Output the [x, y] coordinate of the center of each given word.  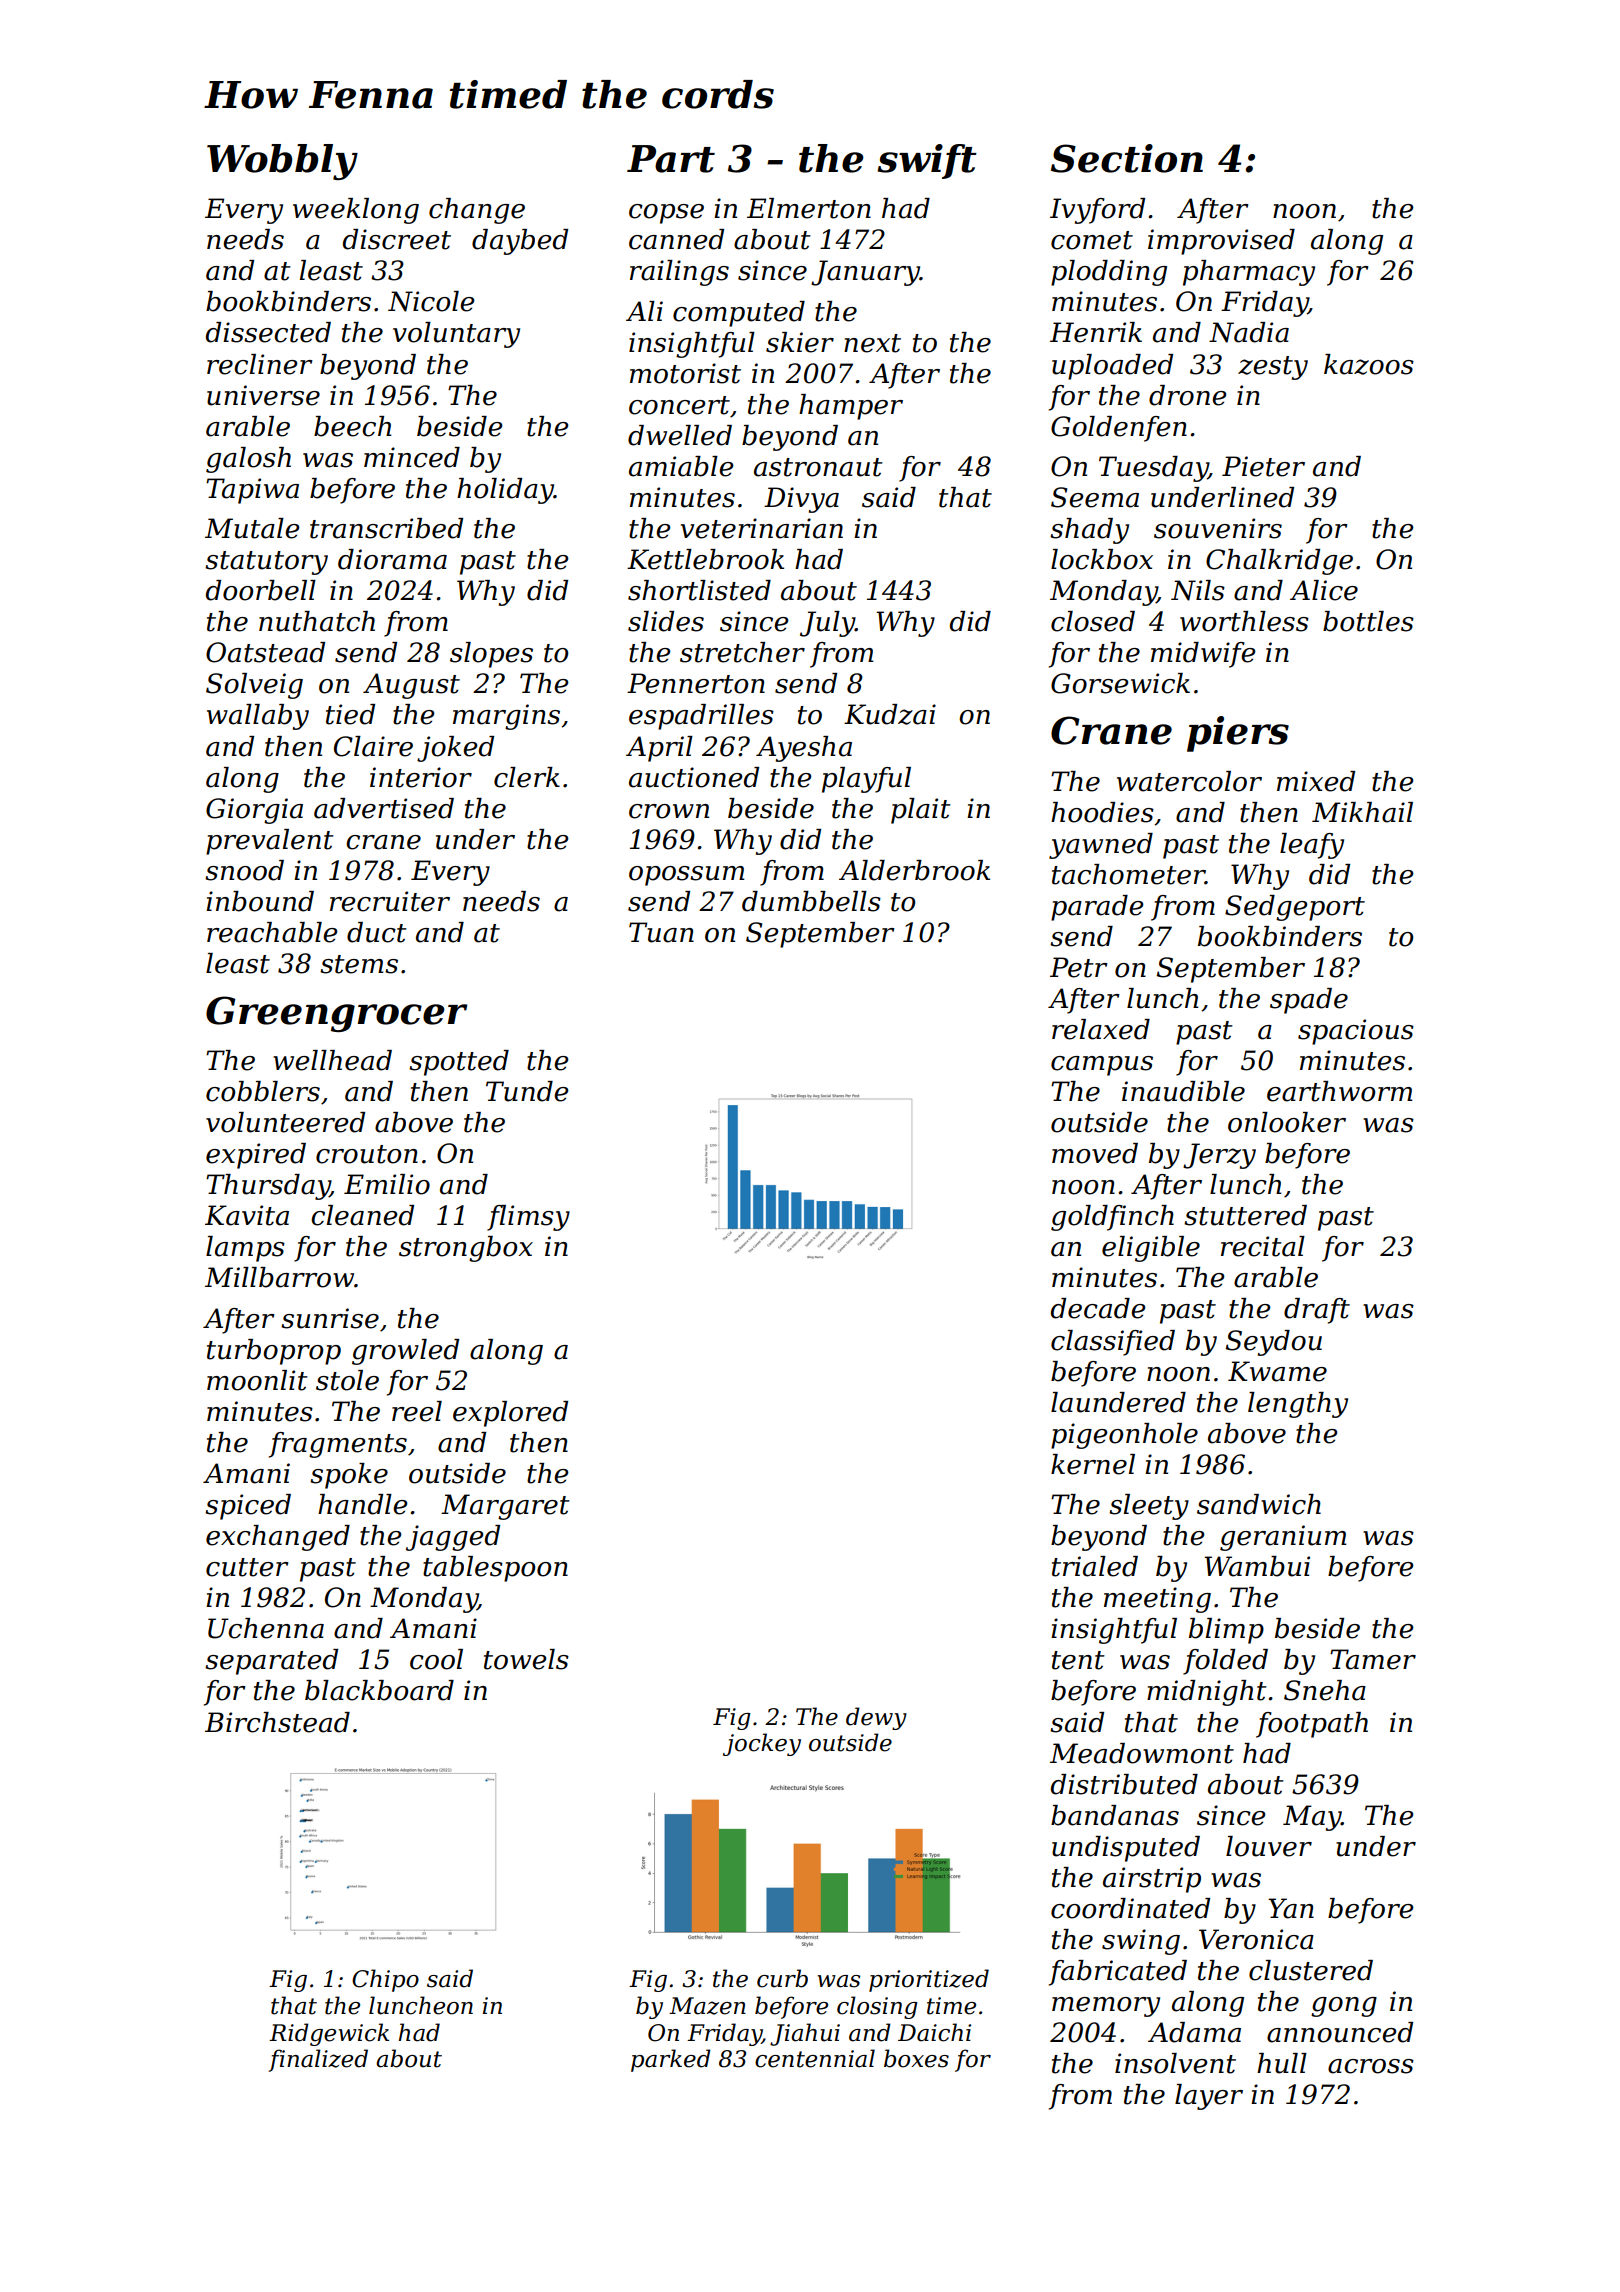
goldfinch [1112, 1218]
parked [671, 2060]
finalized [318, 2060]
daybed [520, 242]
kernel [1093, 1464]
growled [405, 1352]
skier [800, 342]
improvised [1221, 242]
